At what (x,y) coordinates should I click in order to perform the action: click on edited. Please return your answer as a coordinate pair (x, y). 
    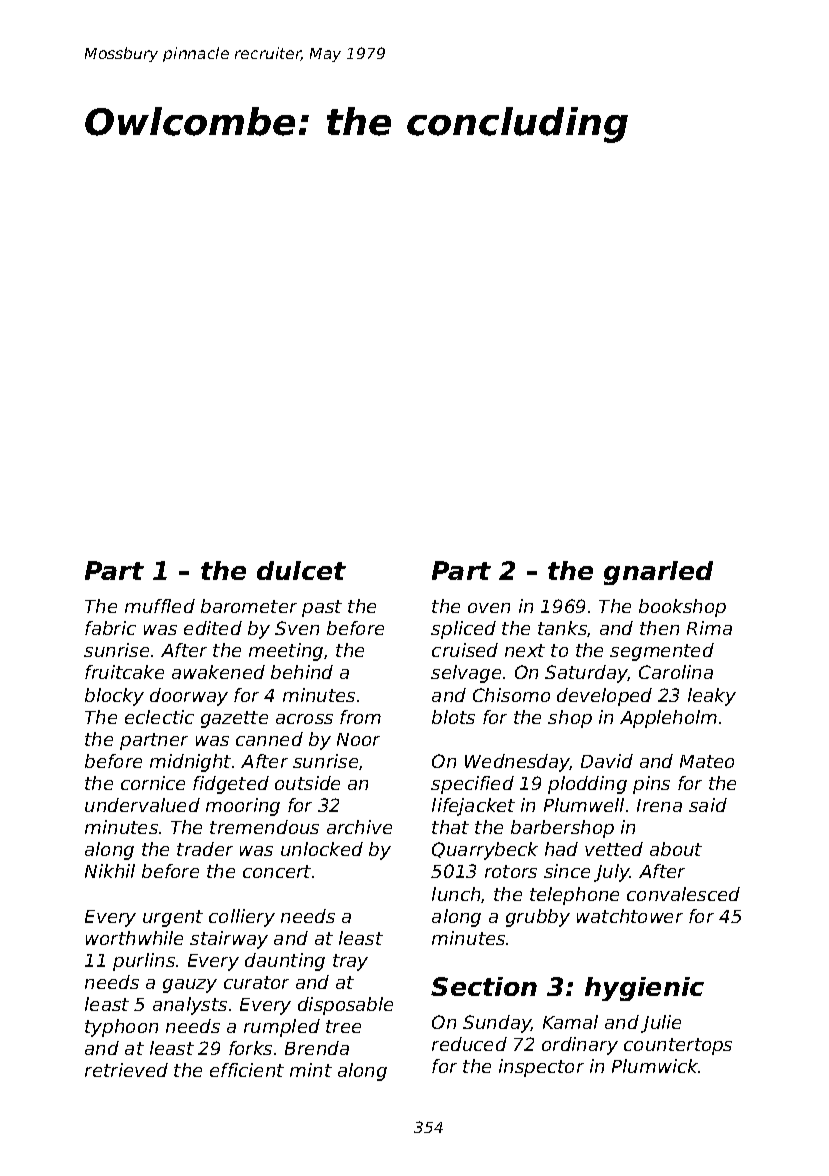
    Looking at the image, I should click on (213, 628).
